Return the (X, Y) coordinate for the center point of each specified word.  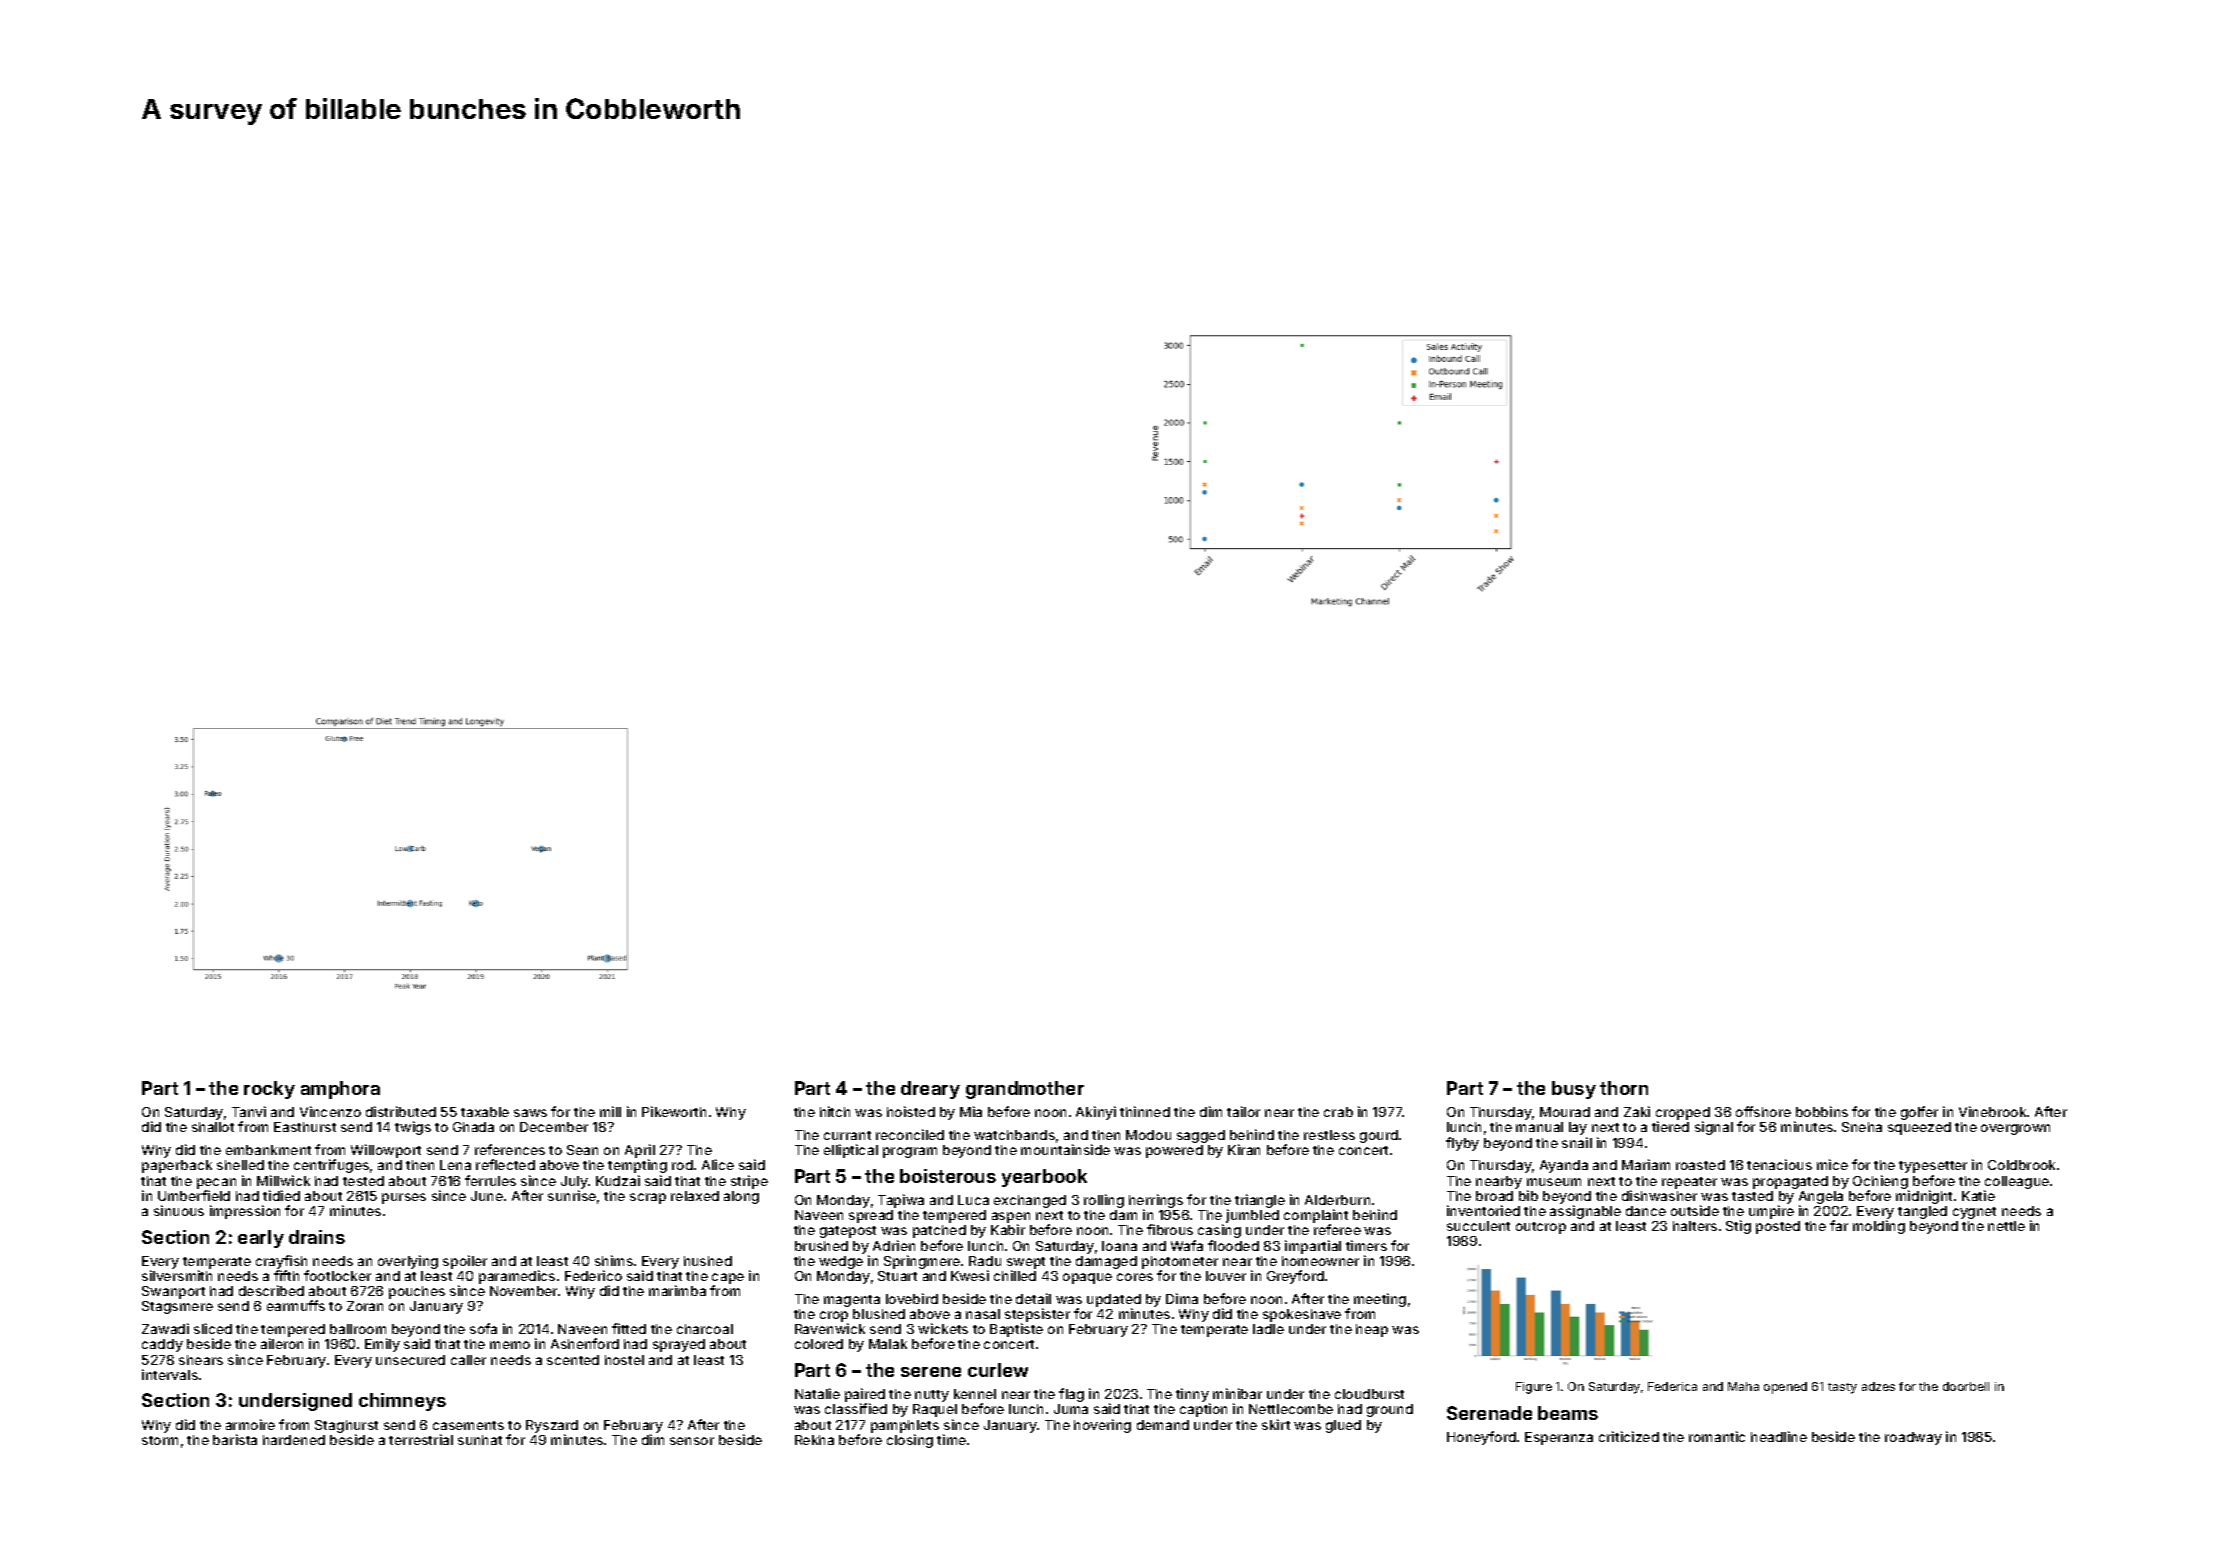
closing (910, 1441)
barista (235, 1439)
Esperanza (1559, 1438)
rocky (269, 1090)
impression (245, 1212)
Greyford (1295, 1277)
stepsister (1037, 1315)
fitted (629, 1328)
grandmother (1025, 1090)
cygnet (1974, 1213)
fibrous (1170, 1229)
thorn (1624, 1088)
